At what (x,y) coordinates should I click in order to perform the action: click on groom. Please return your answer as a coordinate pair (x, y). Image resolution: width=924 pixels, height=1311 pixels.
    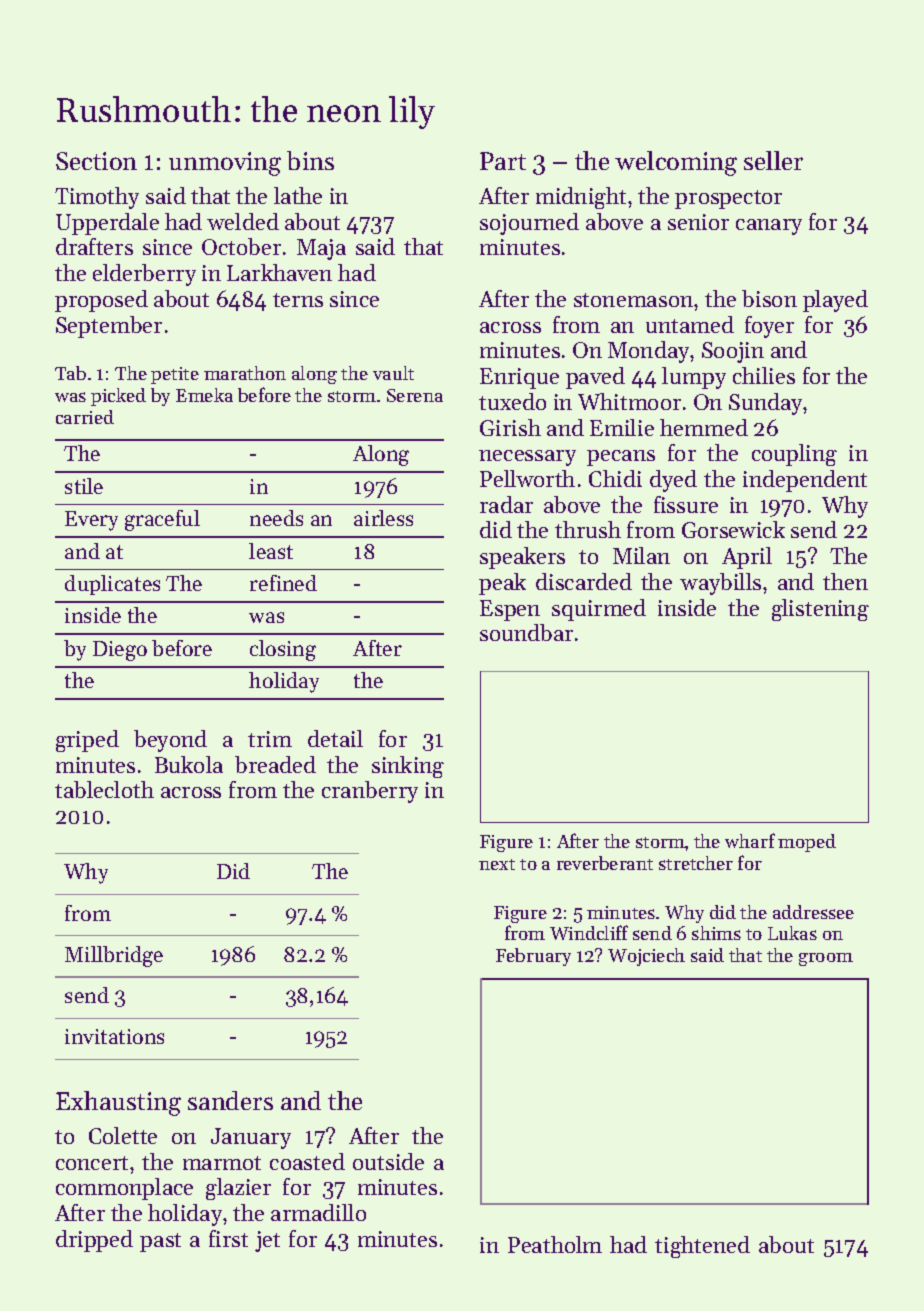
    Looking at the image, I should click on (826, 959).
